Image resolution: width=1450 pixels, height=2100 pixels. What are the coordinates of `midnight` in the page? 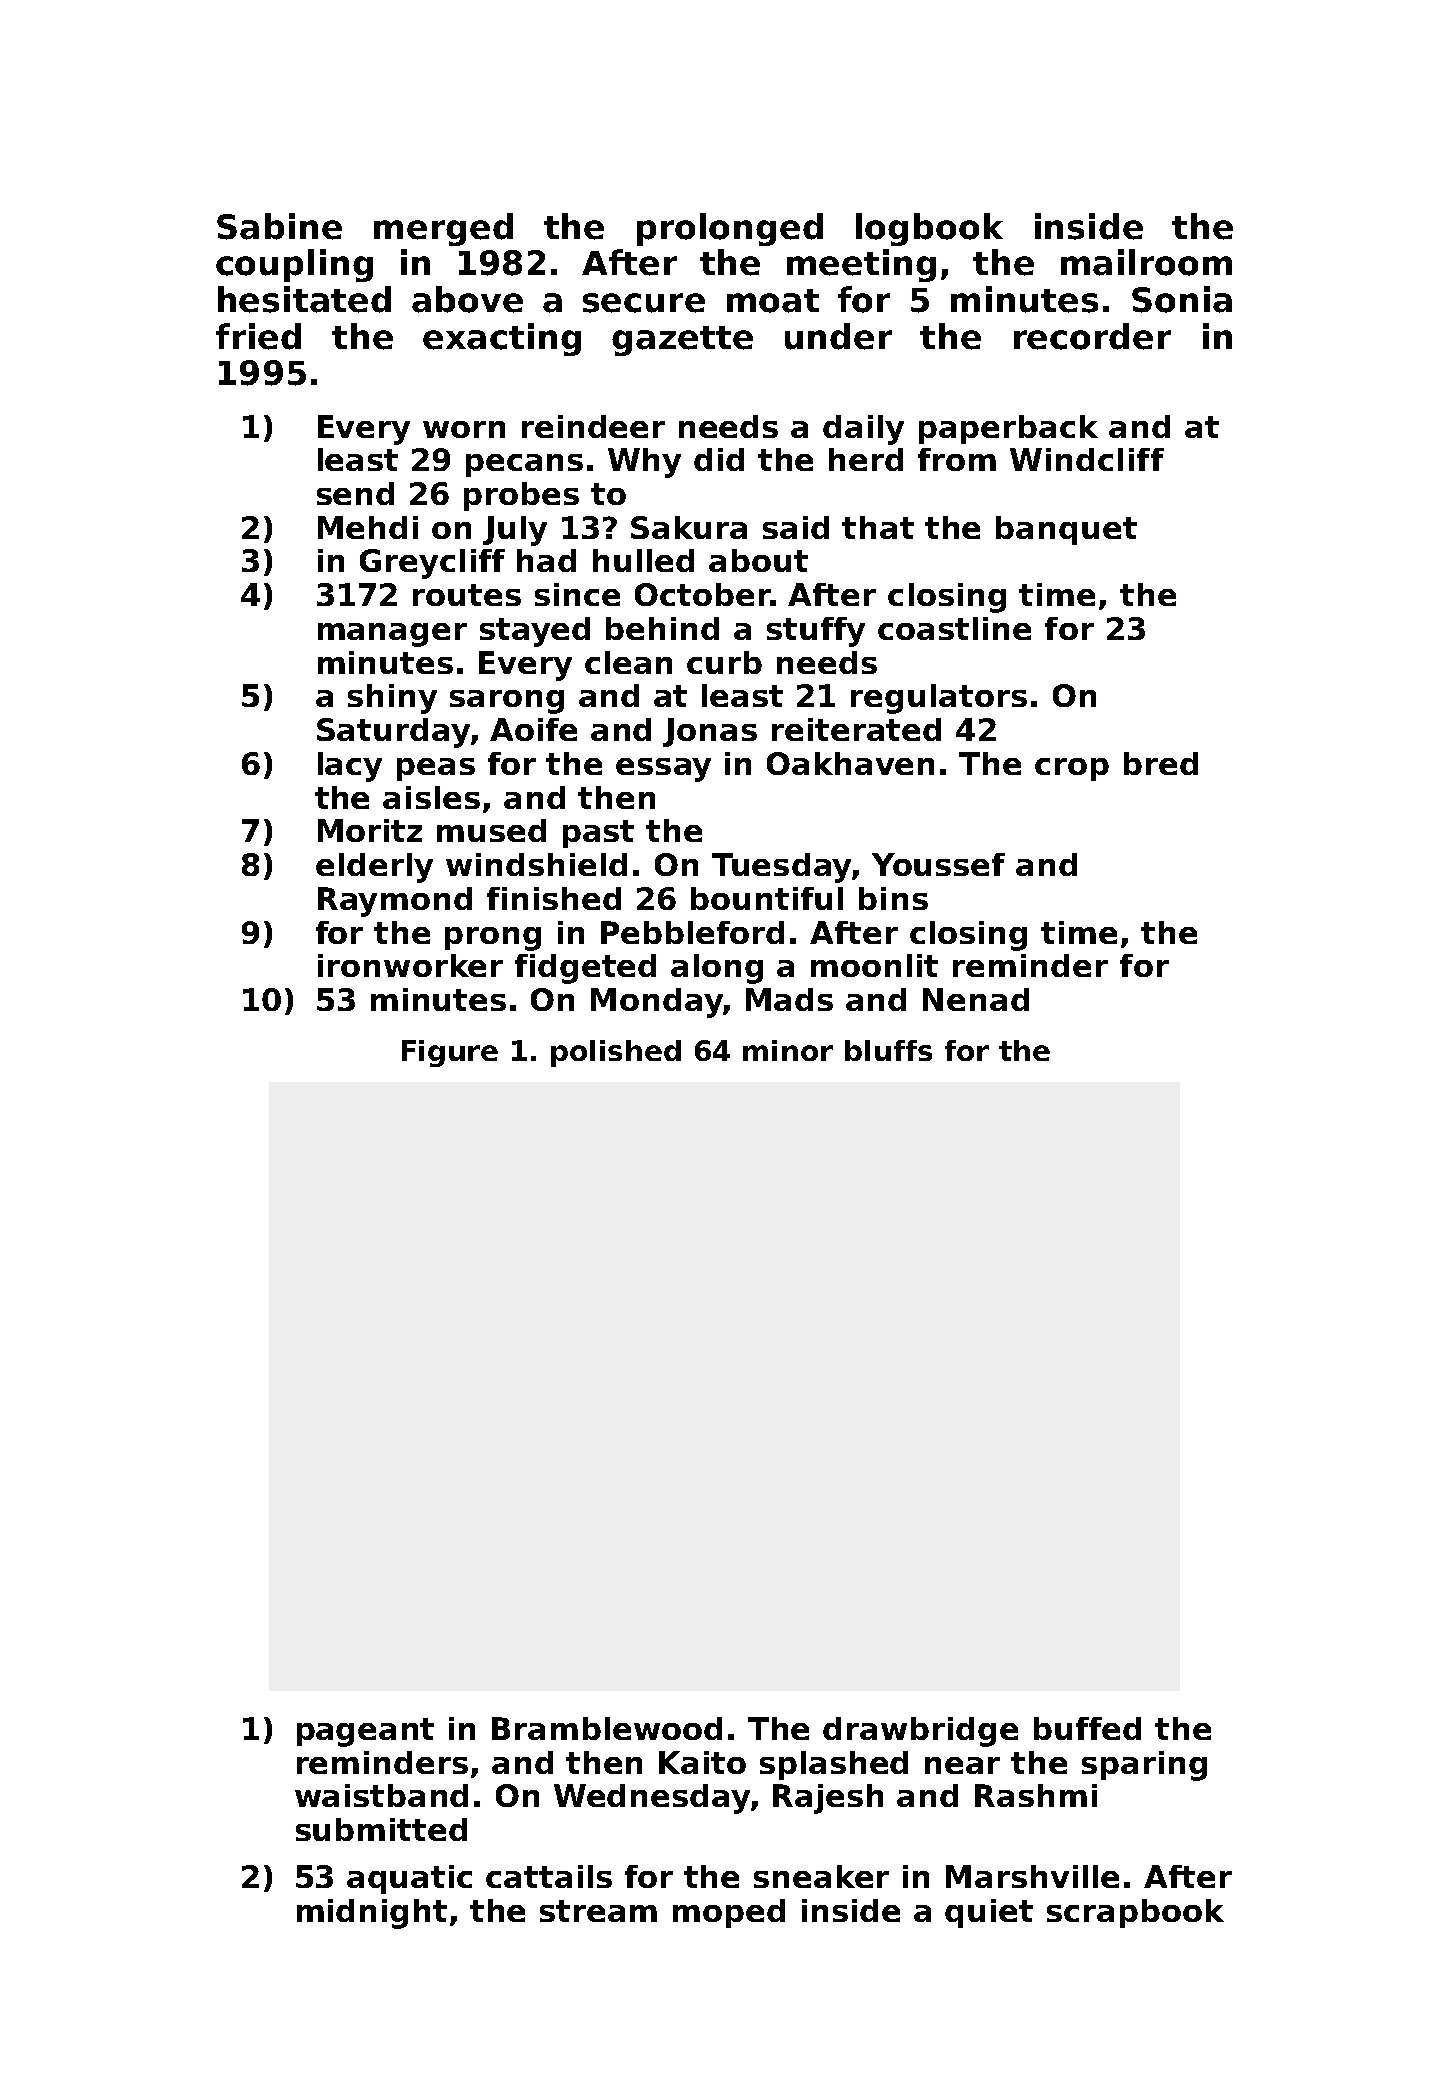 It's located at (372, 1914).
